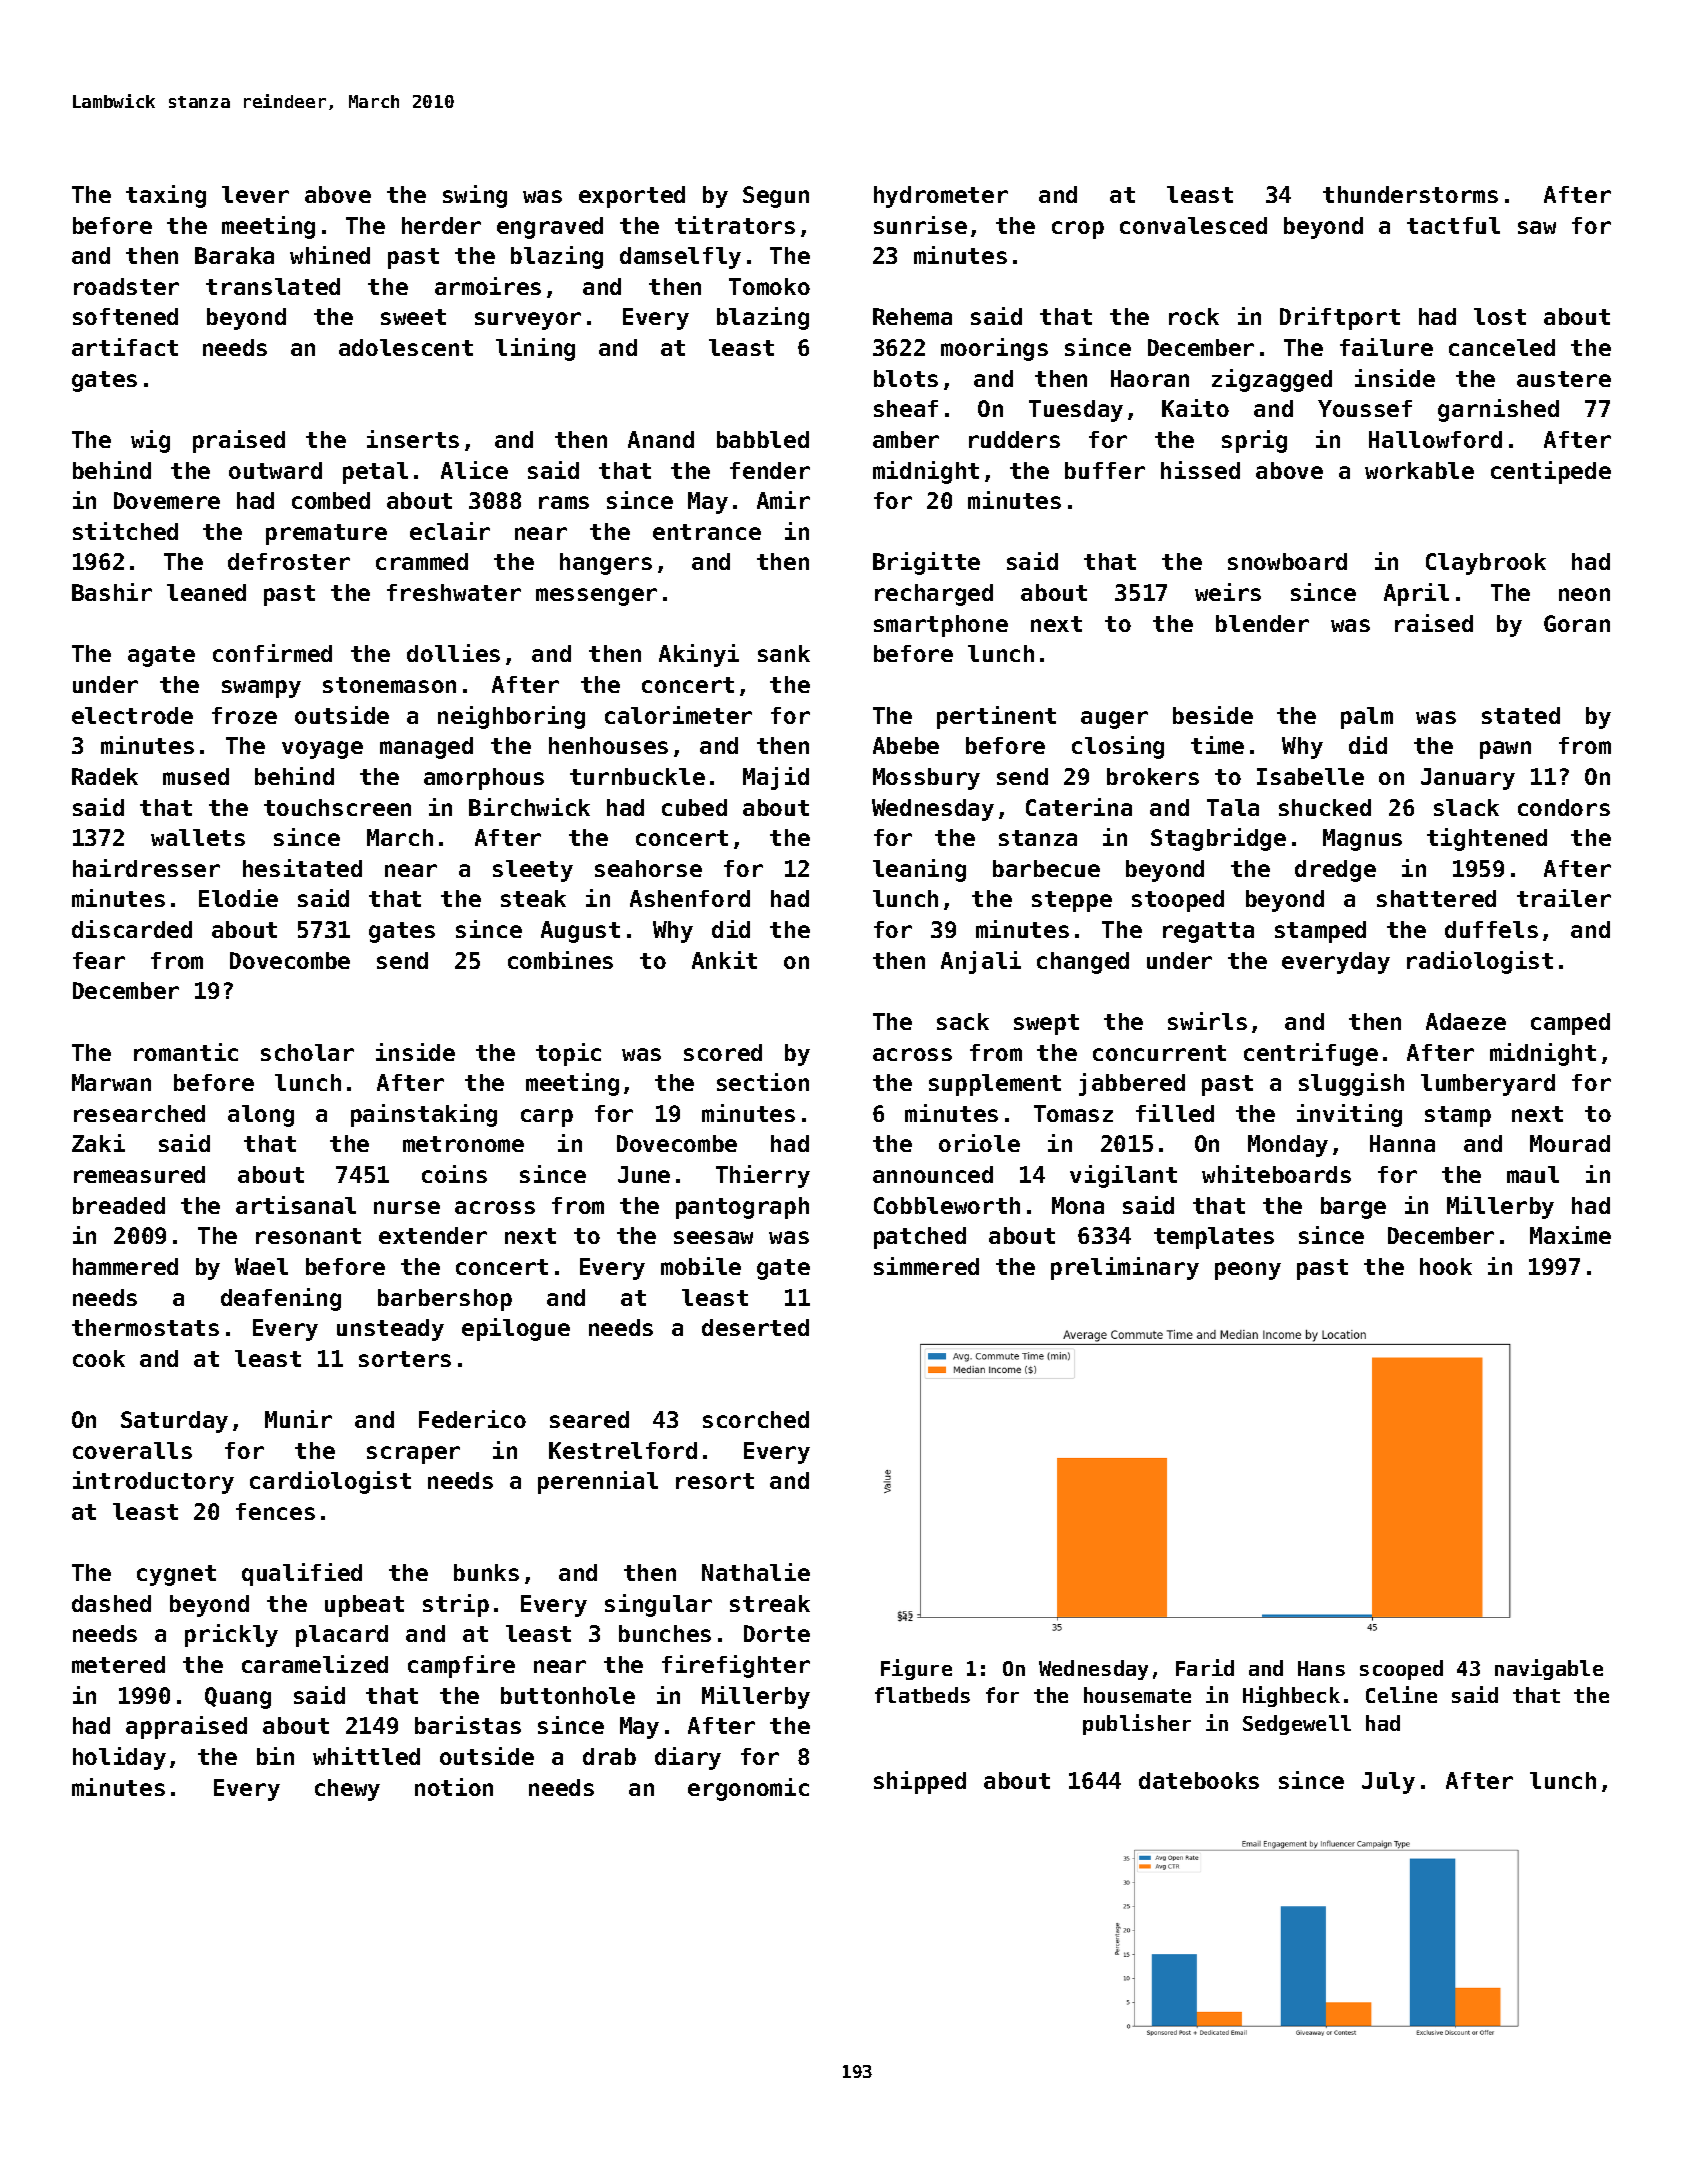  What do you see at coordinates (756, 1419) in the document?
I see `scorched` at bounding box center [756, 1419].
